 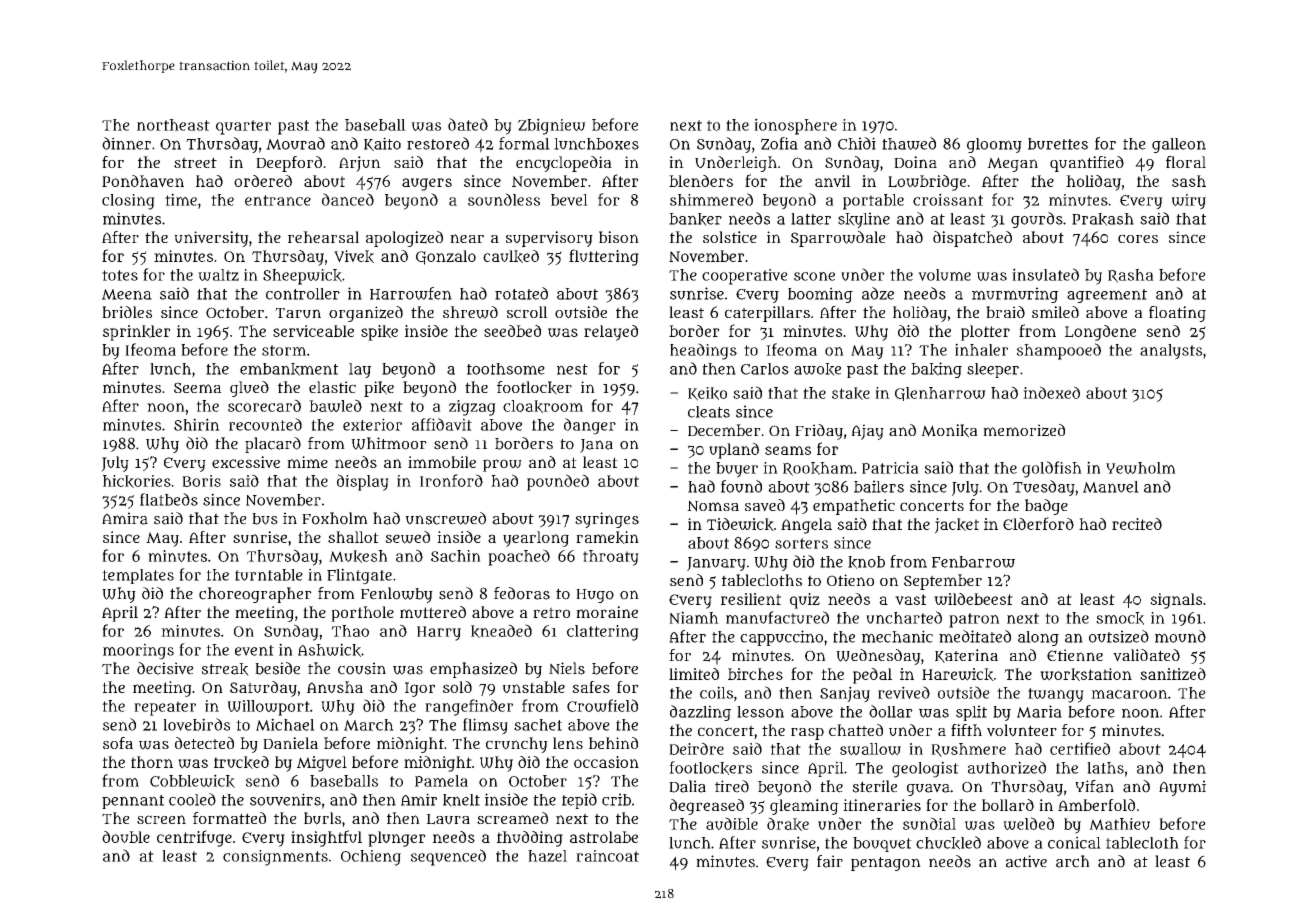 I want to click on Manuel, so click(x=1111, y=487).
